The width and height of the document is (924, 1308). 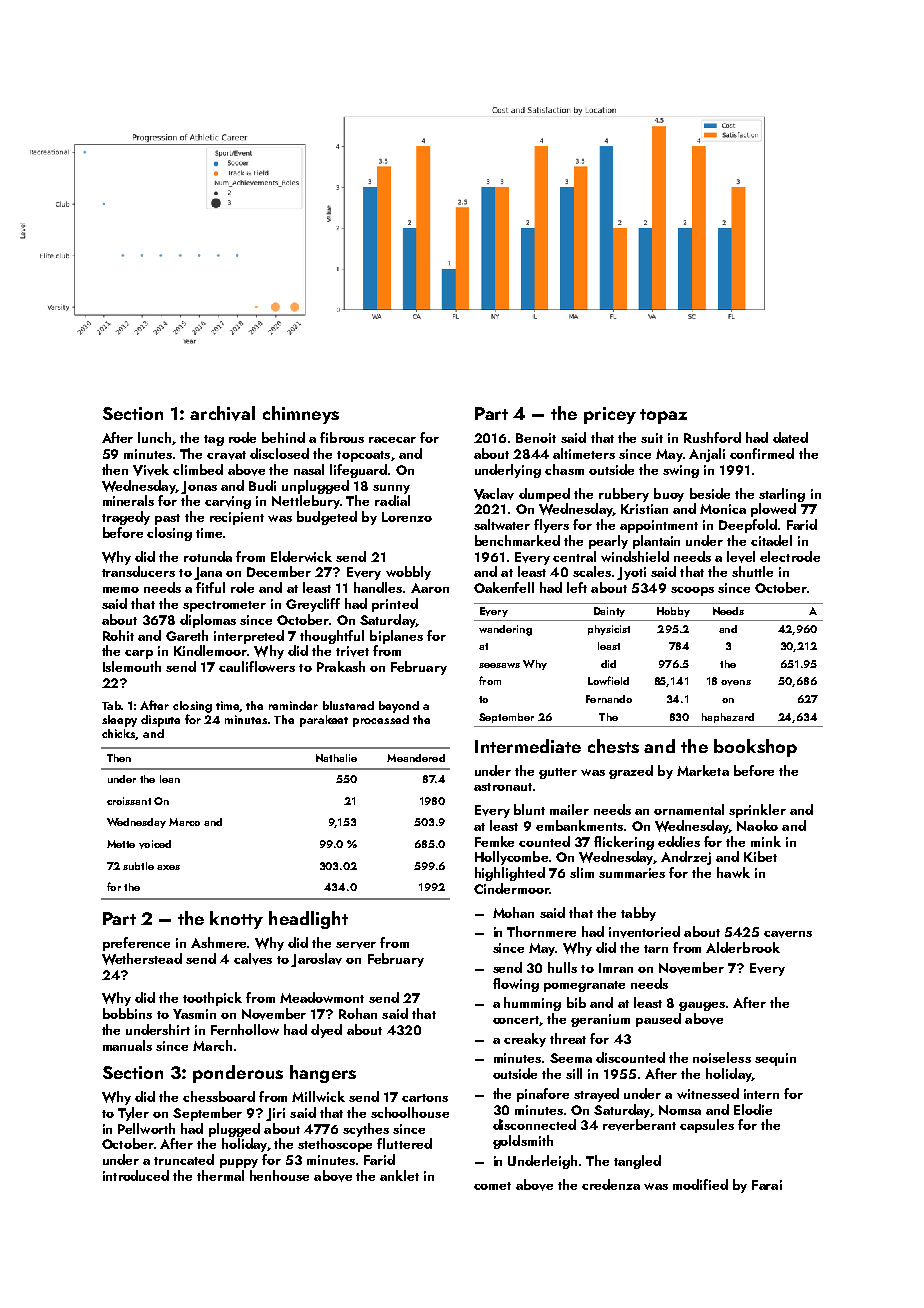 I want to click on preference, so click(x=136, y=944).
